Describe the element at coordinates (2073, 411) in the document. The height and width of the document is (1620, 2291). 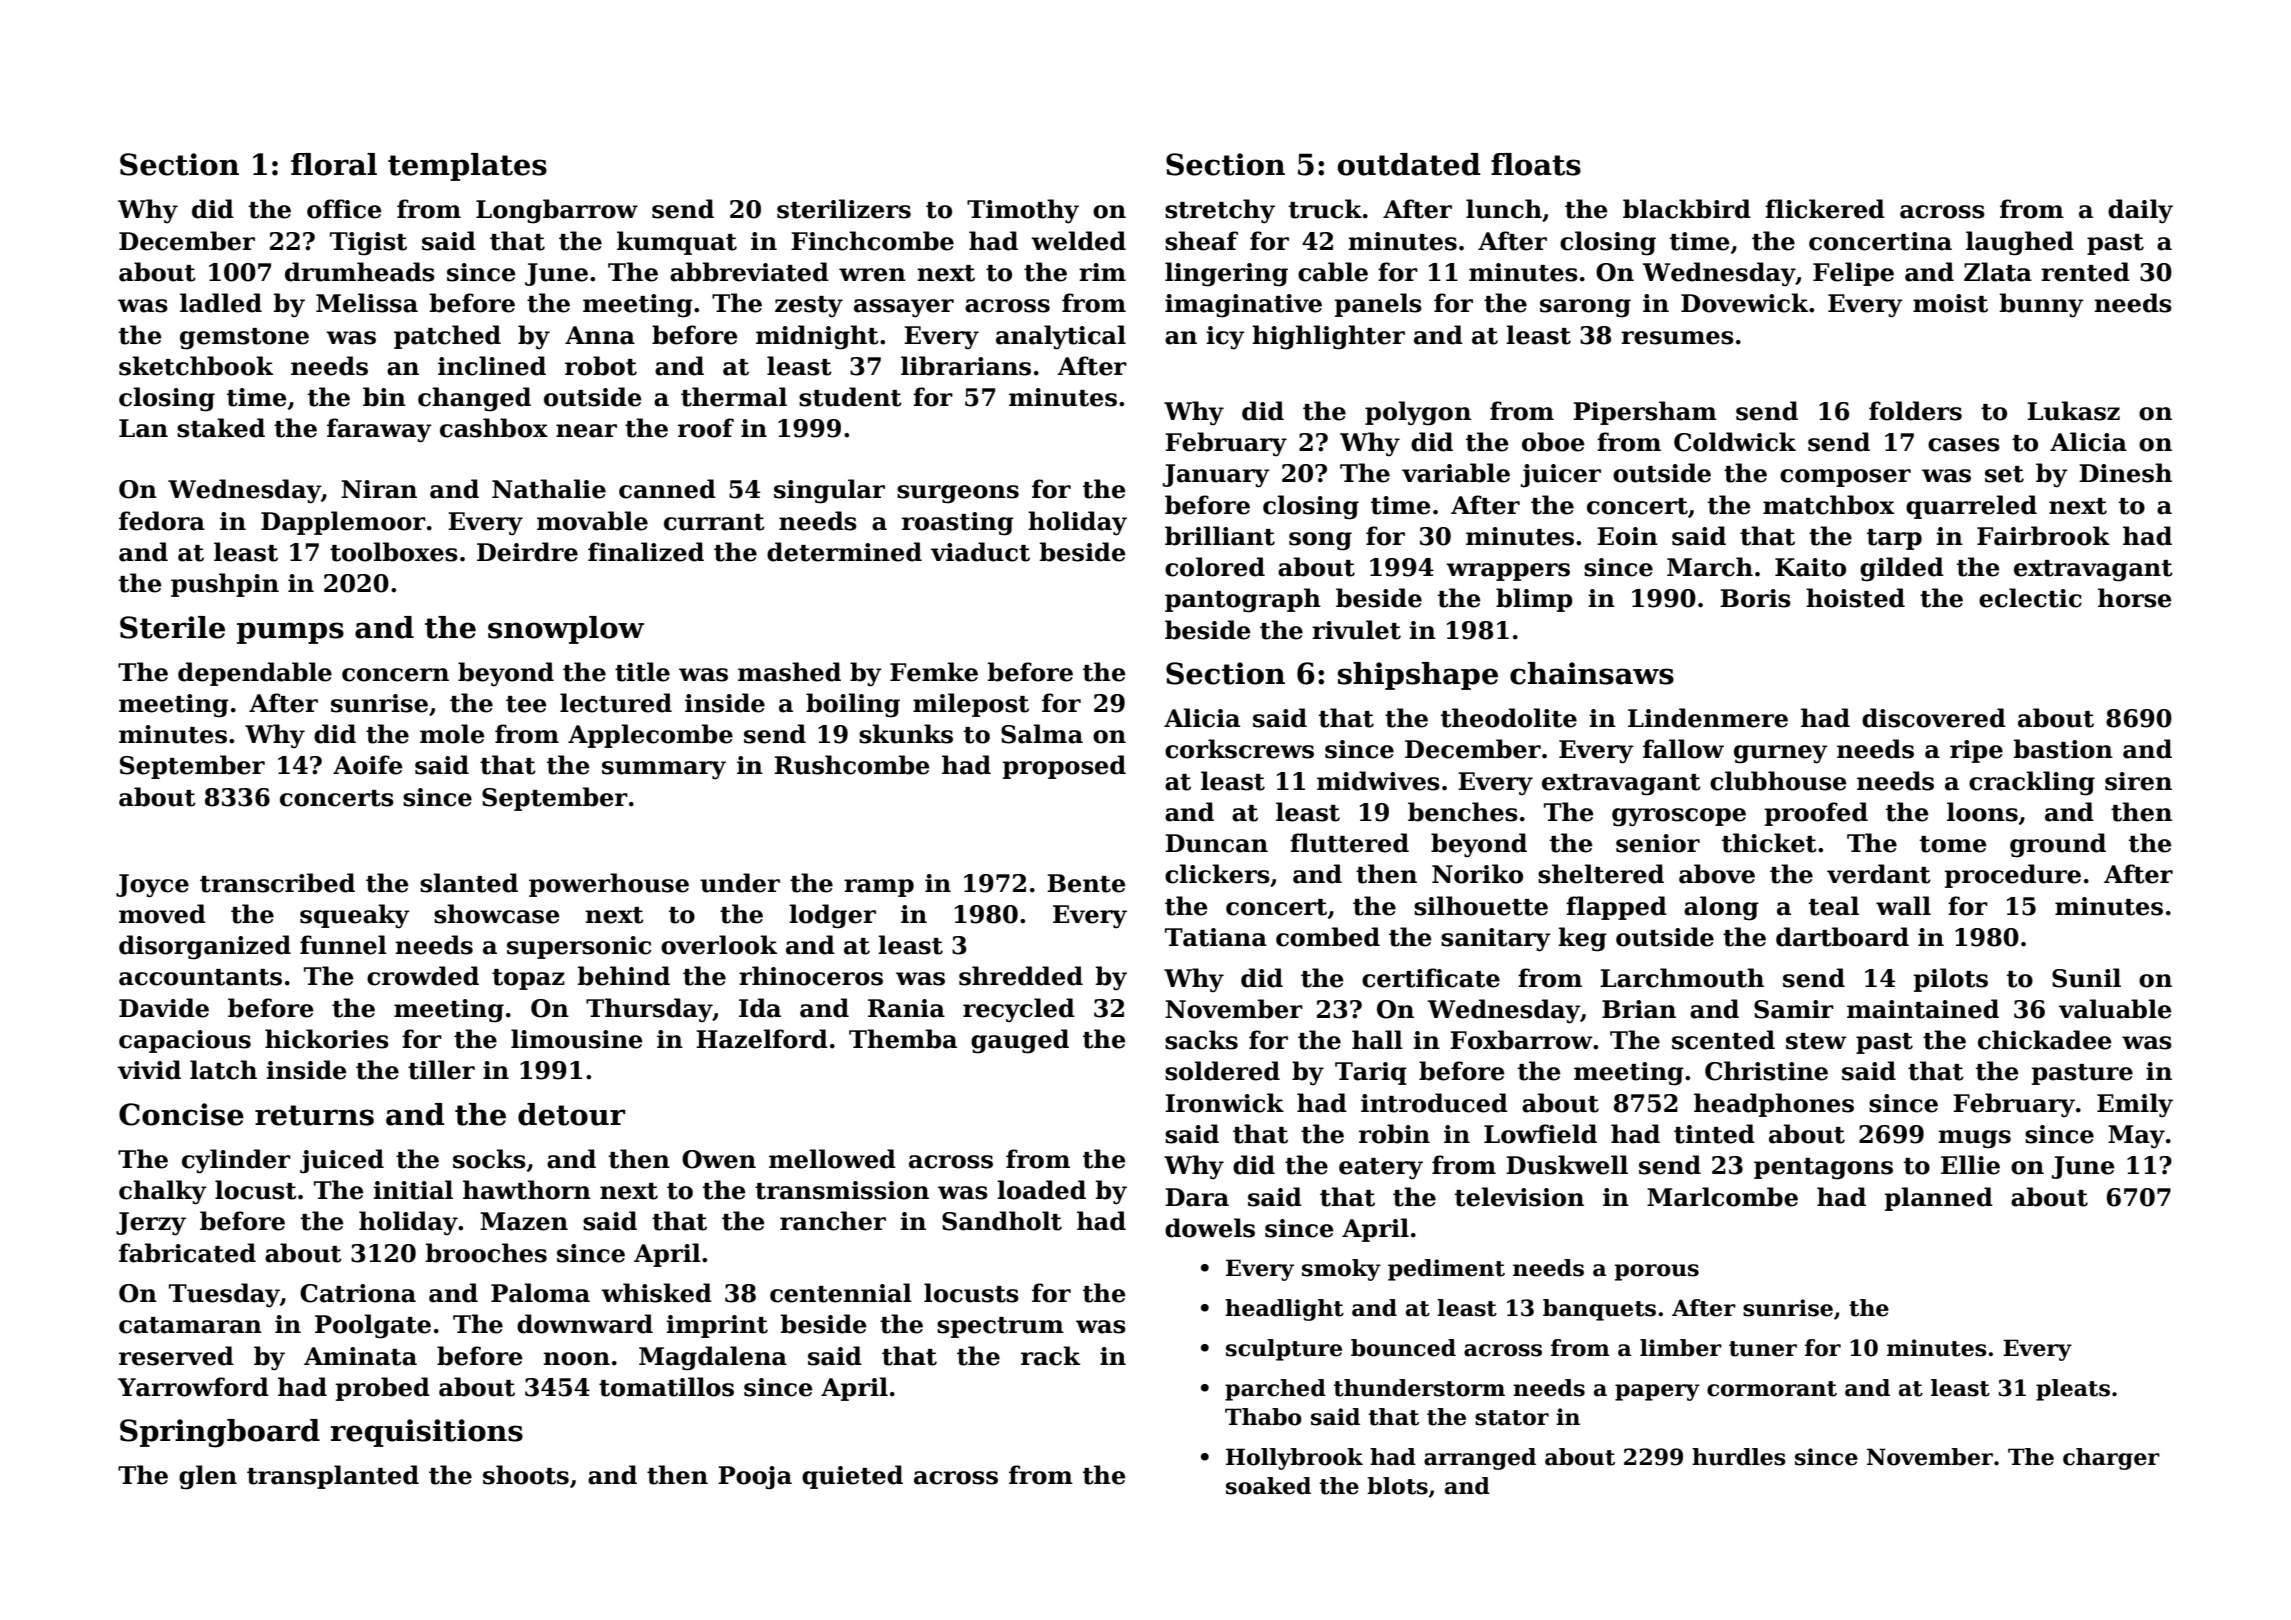
I see `Lukasz` at that location.
